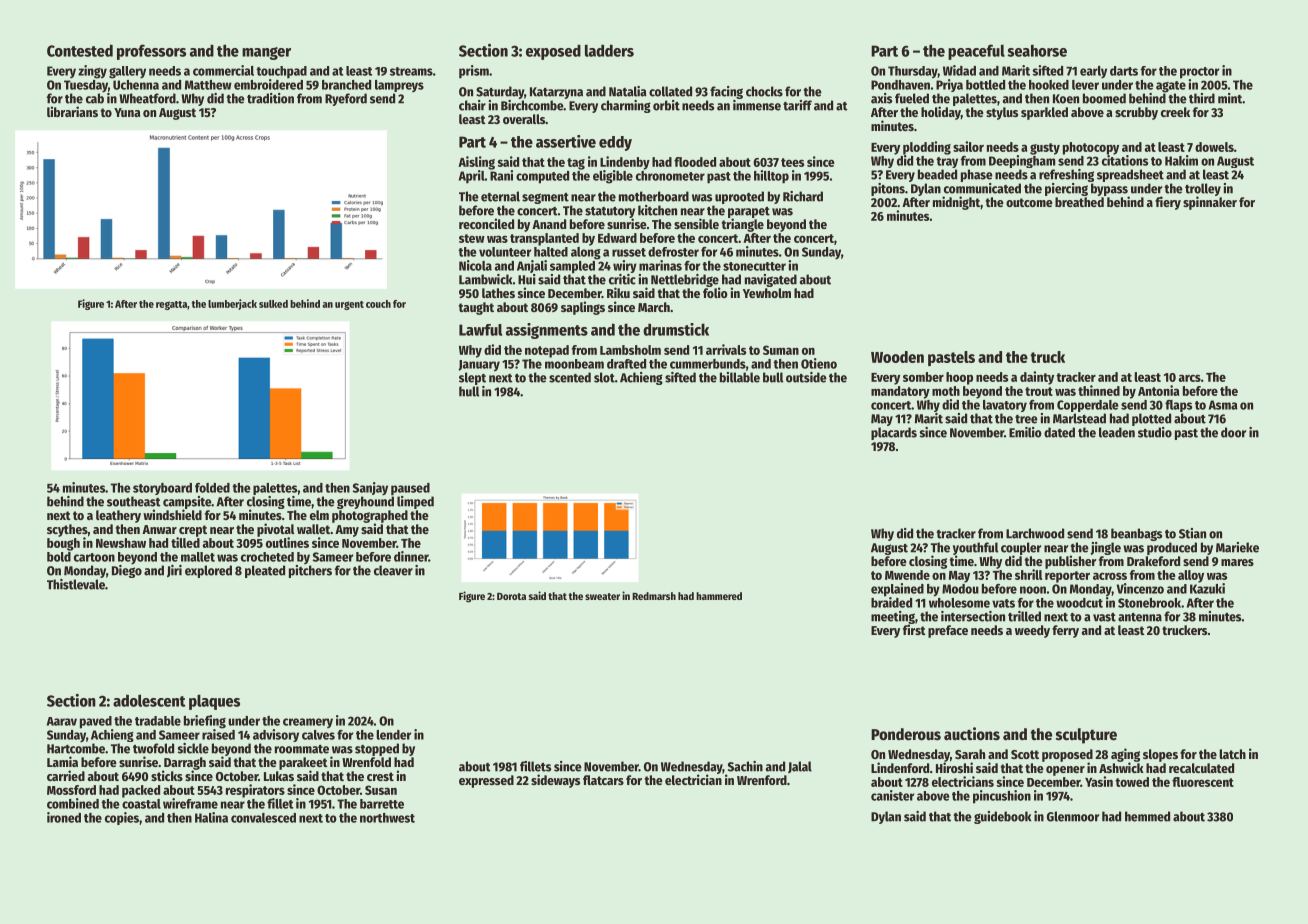 The width and height of the screenshot is (1308, 924). Describe the element at coordinates (609, 50) in the screenshot. I see `ladders` at that location.
